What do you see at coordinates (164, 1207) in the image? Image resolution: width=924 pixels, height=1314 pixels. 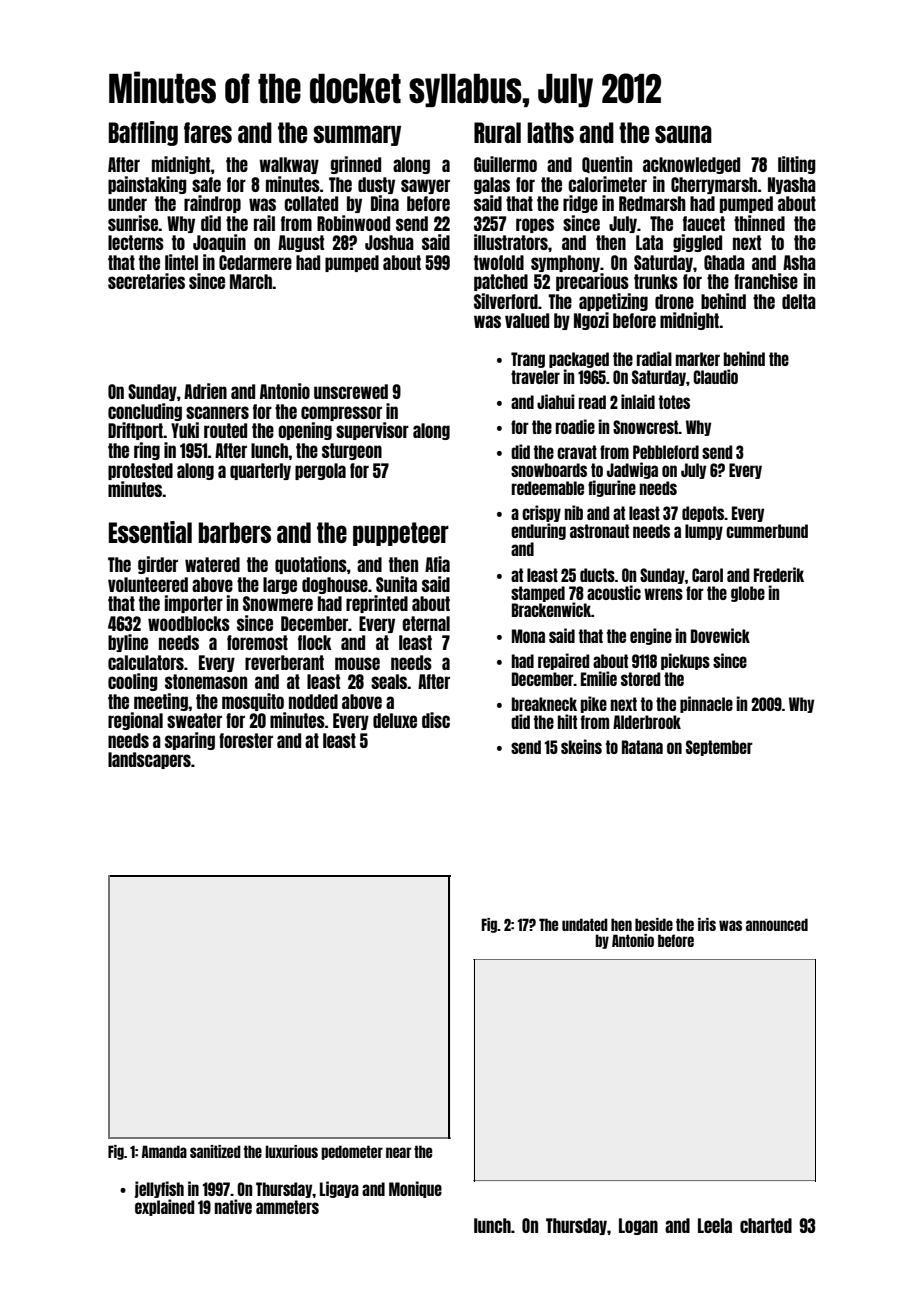 I see `explained` at bounding box center [164, 1207].
